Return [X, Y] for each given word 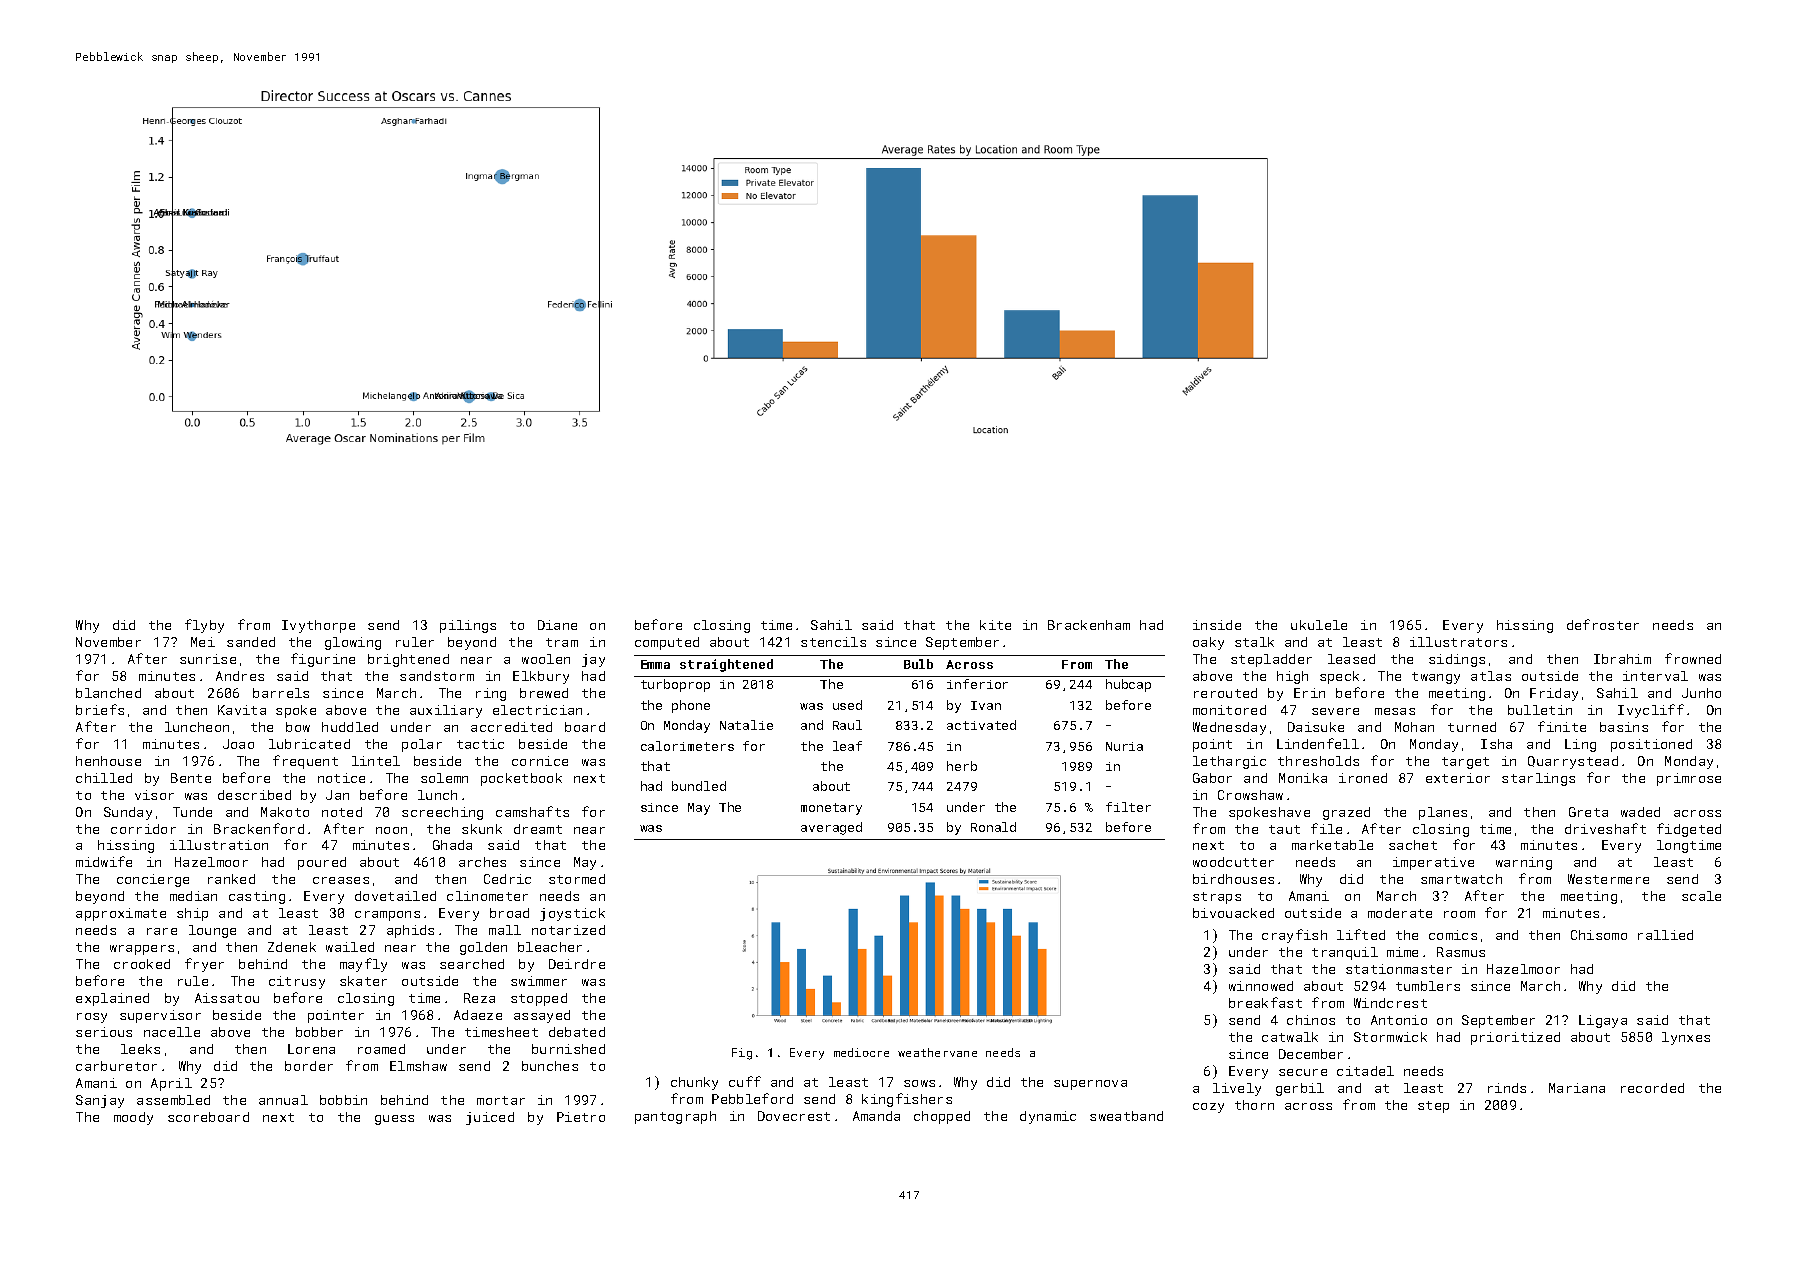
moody [133, 1118]
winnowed [1261, 986]
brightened [408, 660]
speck [1339, 677]
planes [1443, 813]
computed [667, 643]
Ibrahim [1622, 659]
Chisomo [1599, 935]
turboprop [675, 685]
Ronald [993, 827]
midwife [104, 861]
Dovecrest [794, 1116]
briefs [100, 709]
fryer [204, 965]
